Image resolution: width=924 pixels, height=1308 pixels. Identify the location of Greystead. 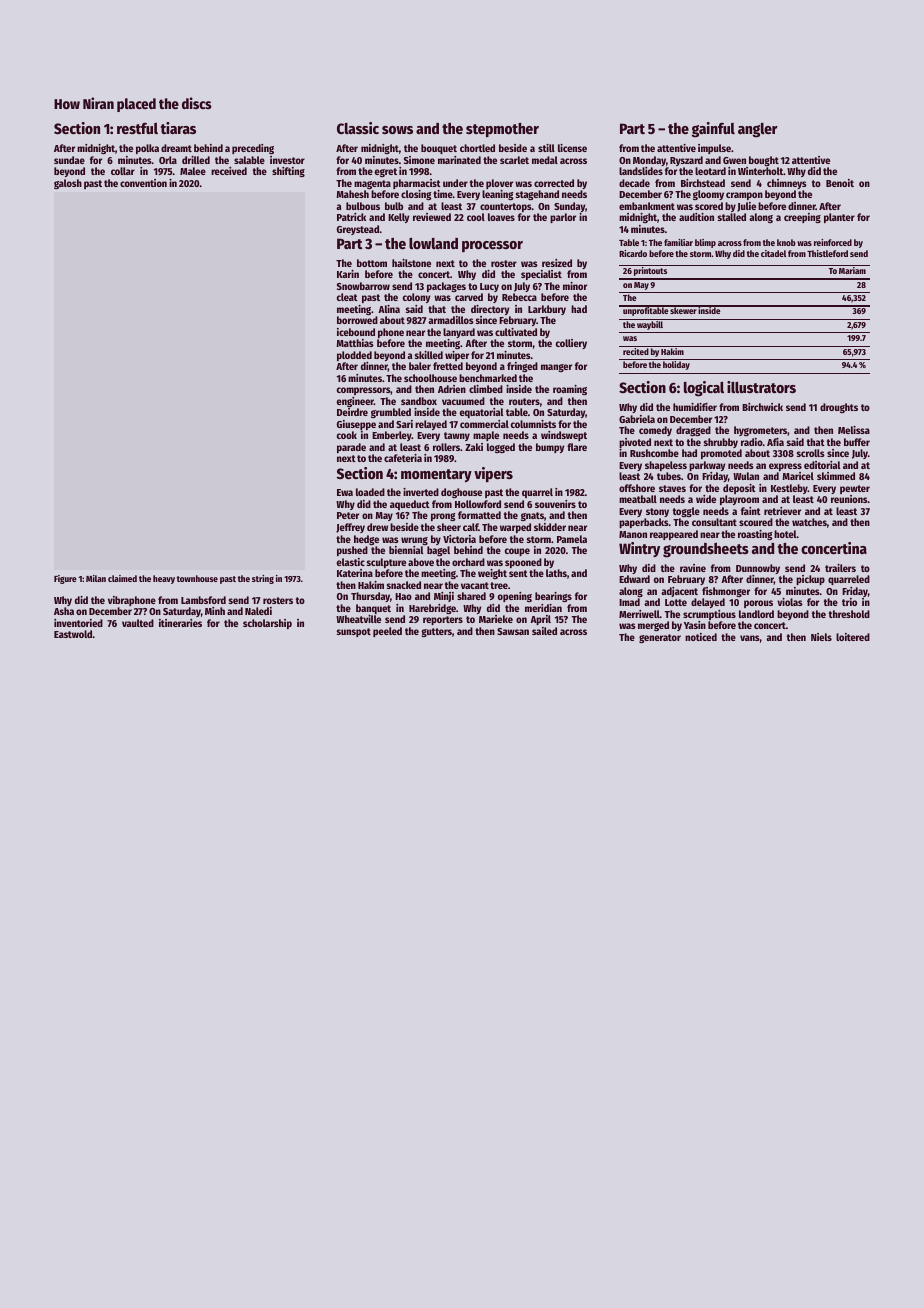
(358, 230).
